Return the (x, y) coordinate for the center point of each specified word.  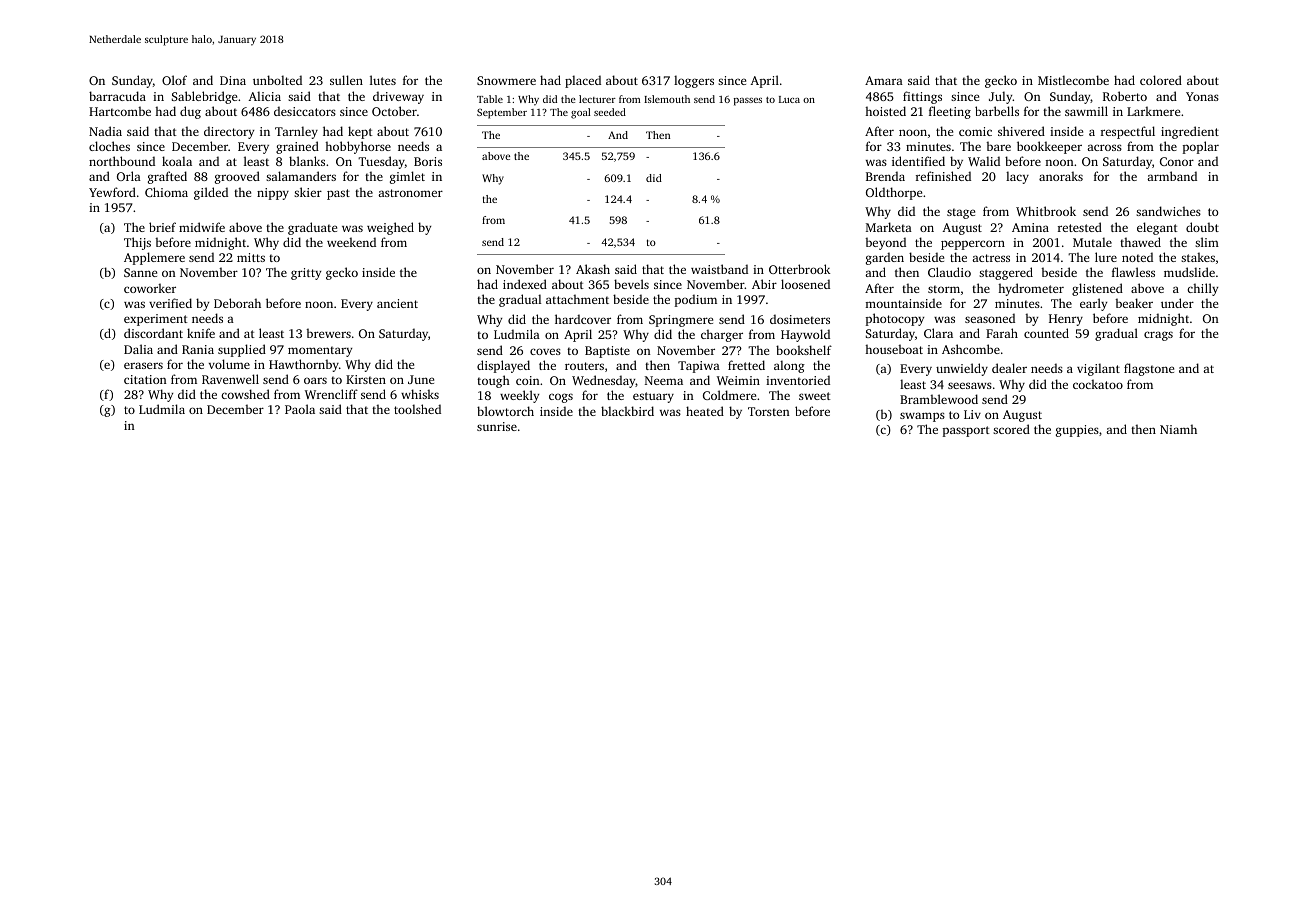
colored (1161, 80)
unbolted (277, 80)
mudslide (1189, 272)
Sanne (140, 272)
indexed (525, 284)
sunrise (497, 426)
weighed (390, 228)
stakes (1198, 257)
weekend (351, 242)
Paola (300, 409)
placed (583, 81)
